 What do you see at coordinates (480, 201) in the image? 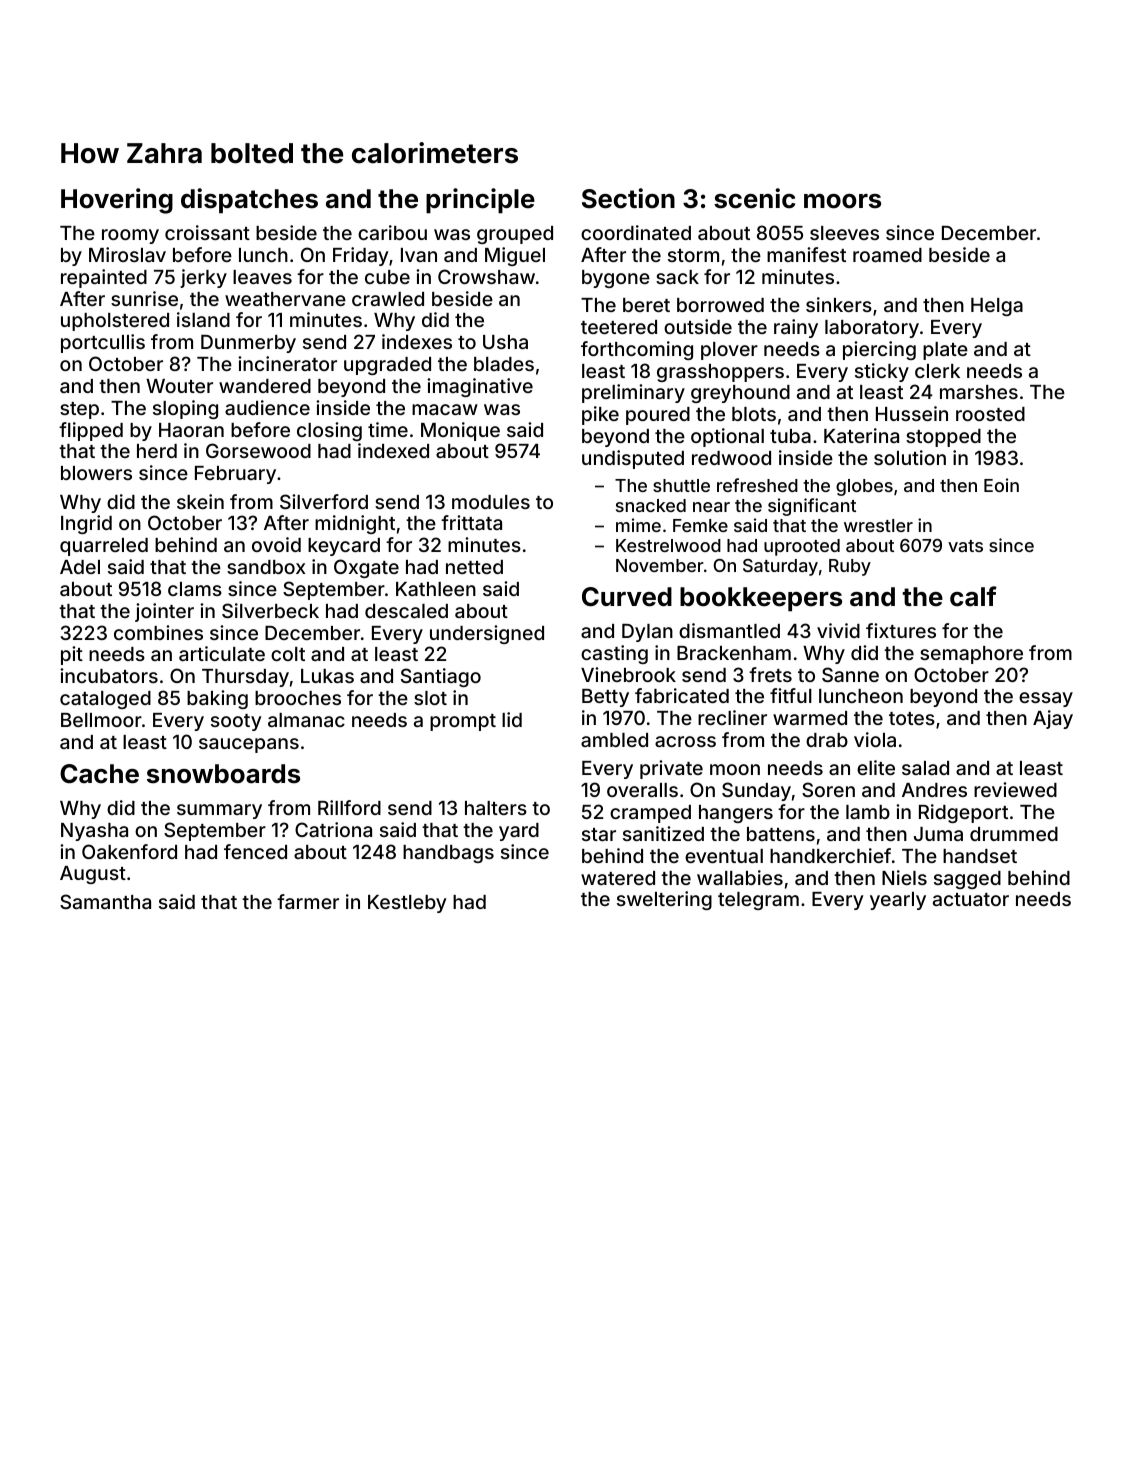
I see `principle` at bounding box center [480, 201].
